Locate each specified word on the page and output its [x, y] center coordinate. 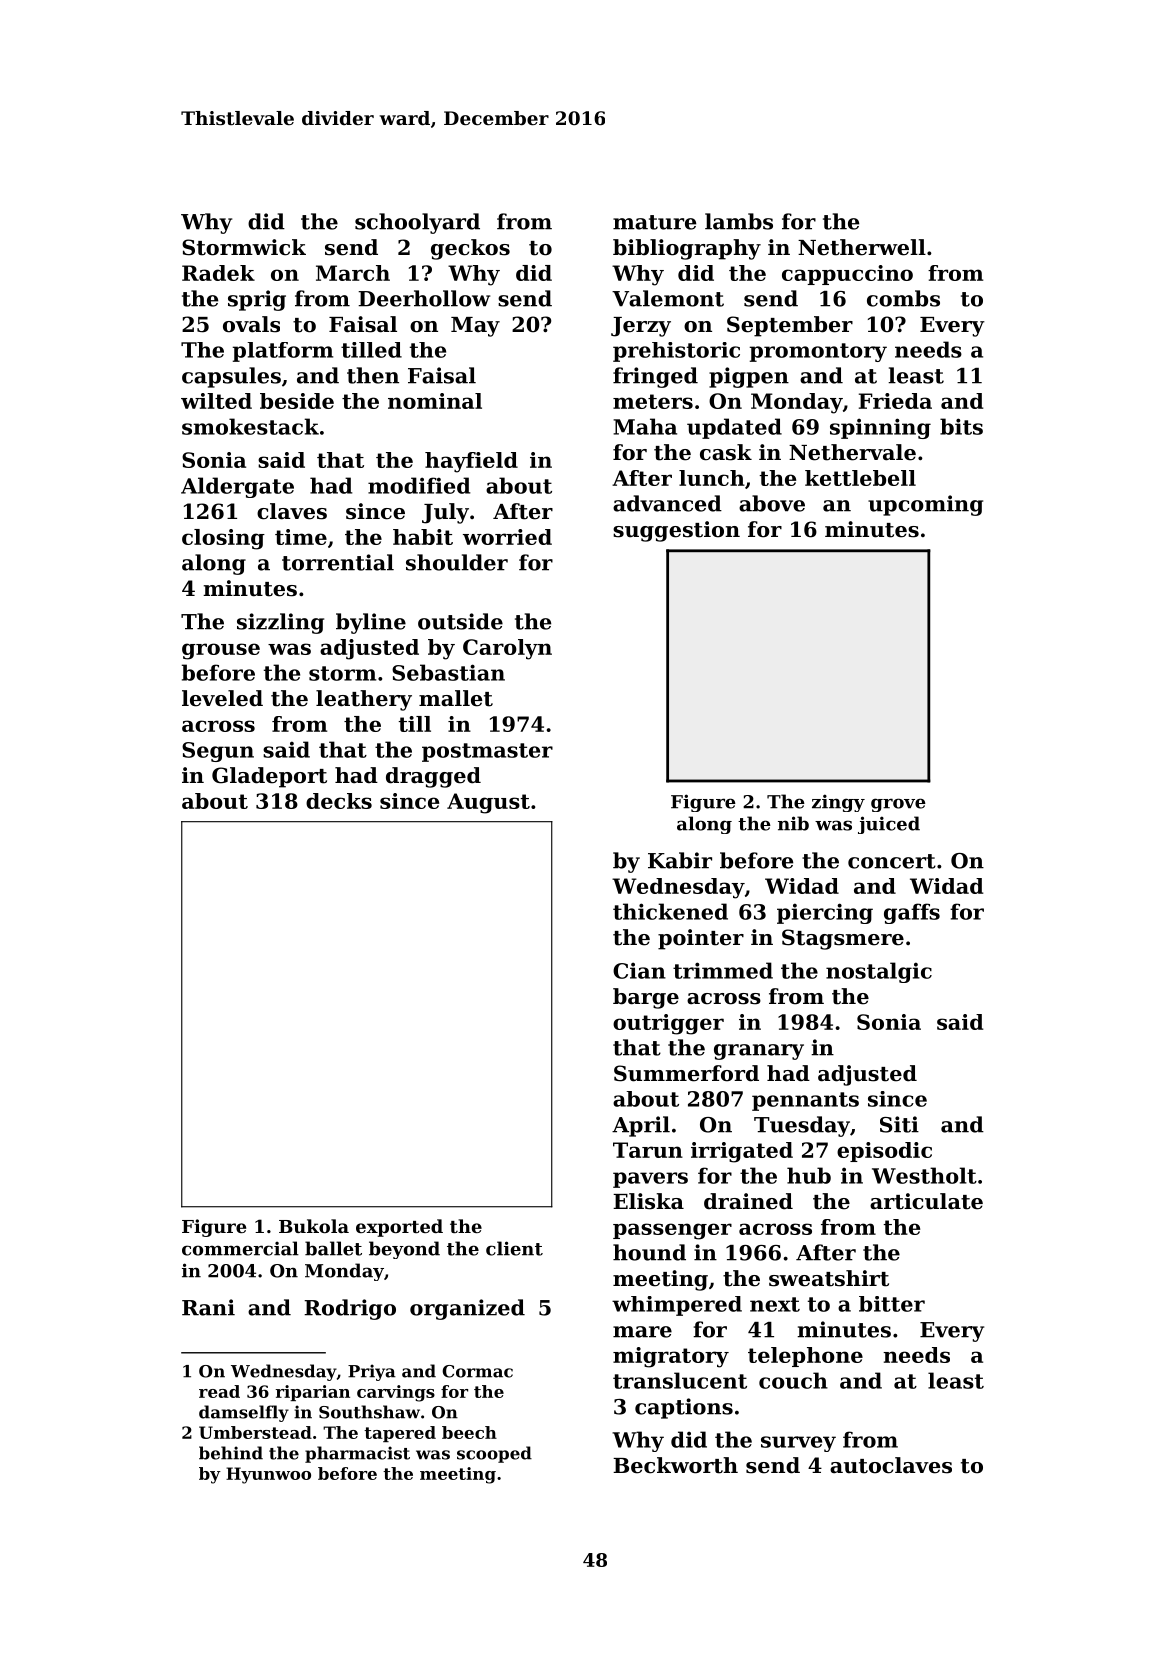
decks [339, 801]
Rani [208, 1307]
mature [654, 222]
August [488, 803]
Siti [899, 1124]
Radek [218, 273]
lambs [739, 221]
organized [467, 1309]
